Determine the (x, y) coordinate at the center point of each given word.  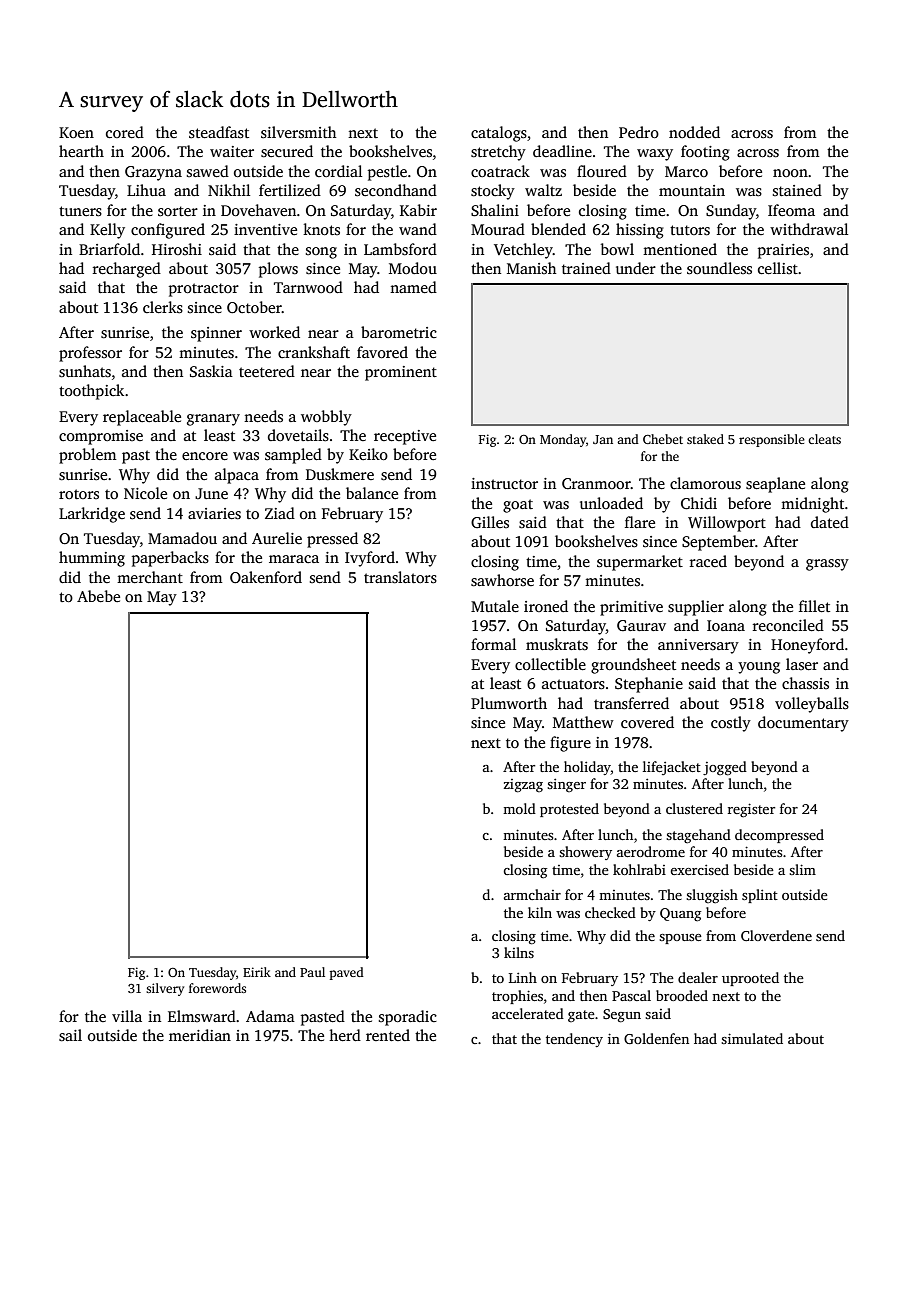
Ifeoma (791, 210)
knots (321, 229)
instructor (504, 483)
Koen (76, 132)
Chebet (663, 439)
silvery (165, 989)
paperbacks (170, 559)
